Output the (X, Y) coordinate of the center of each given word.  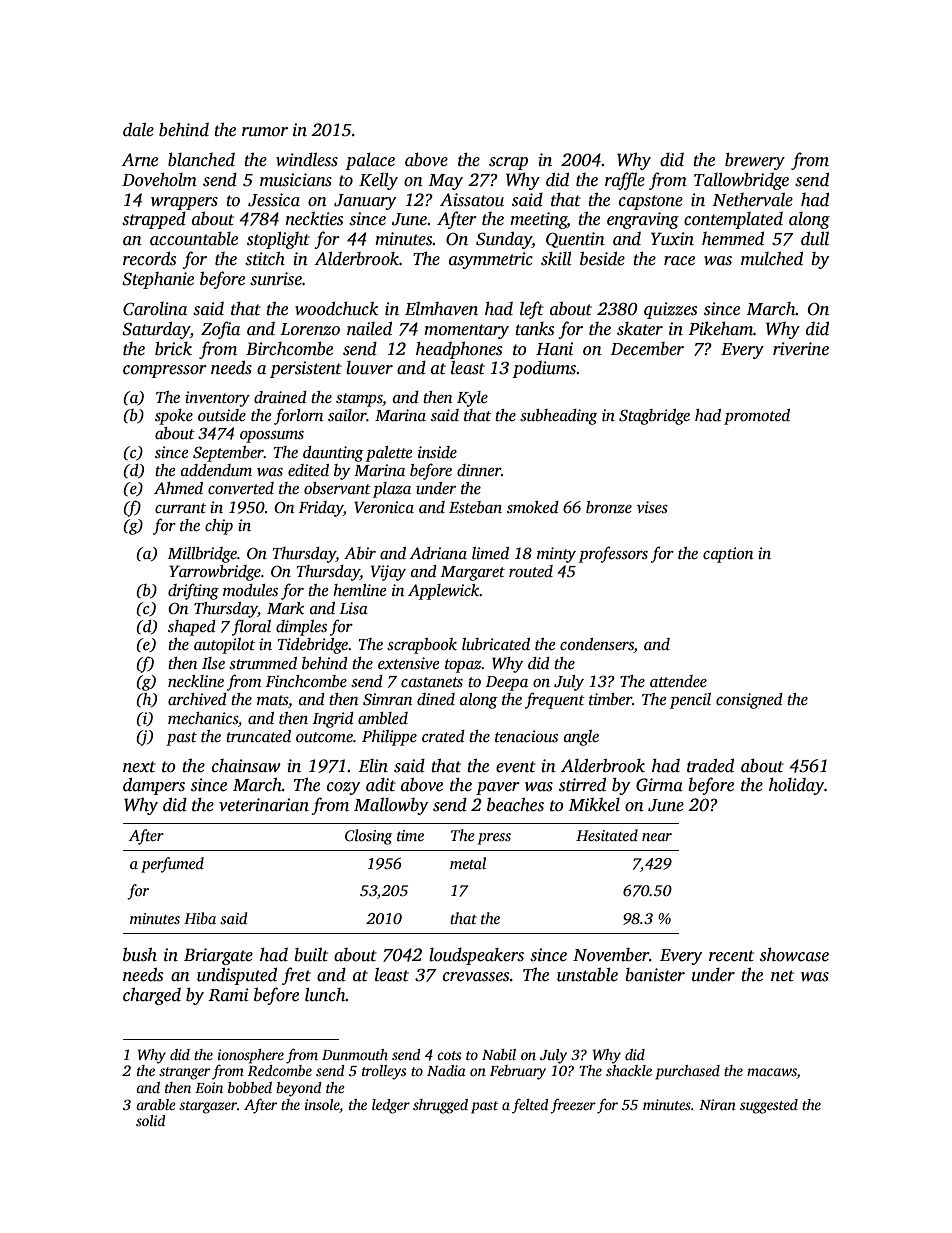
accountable (194, 239)
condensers (597, 645)
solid (151, 1120)
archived (197, 699)
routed (531, 571)
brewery (755, 161)
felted (530, 1106)
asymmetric (491, 260)
